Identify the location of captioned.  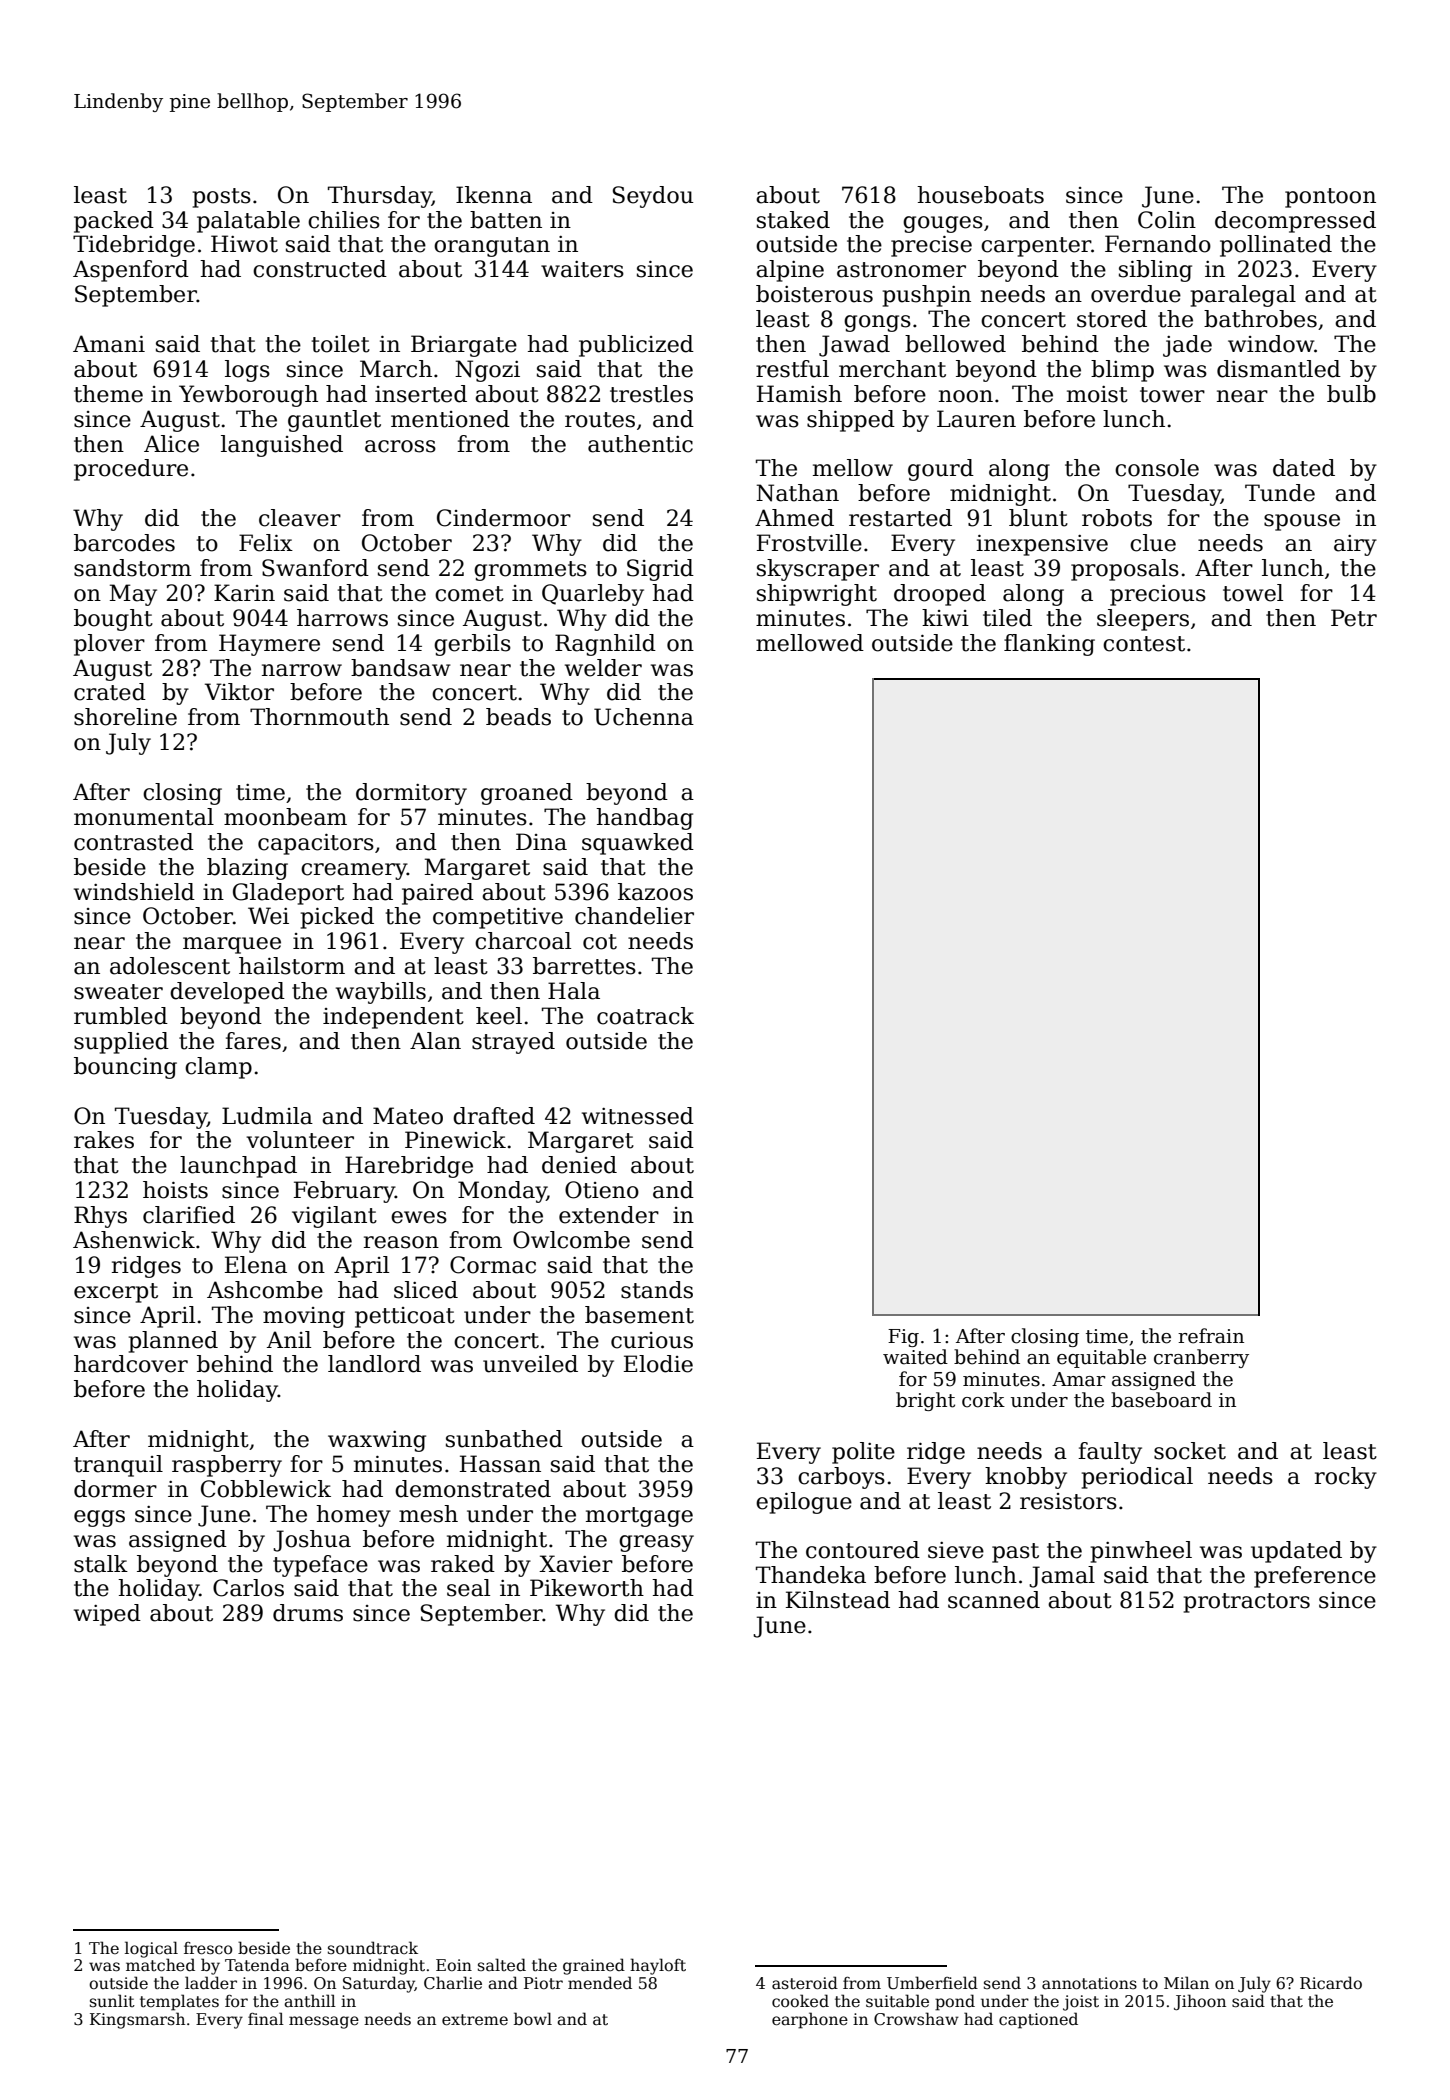
(1038, 2020).
